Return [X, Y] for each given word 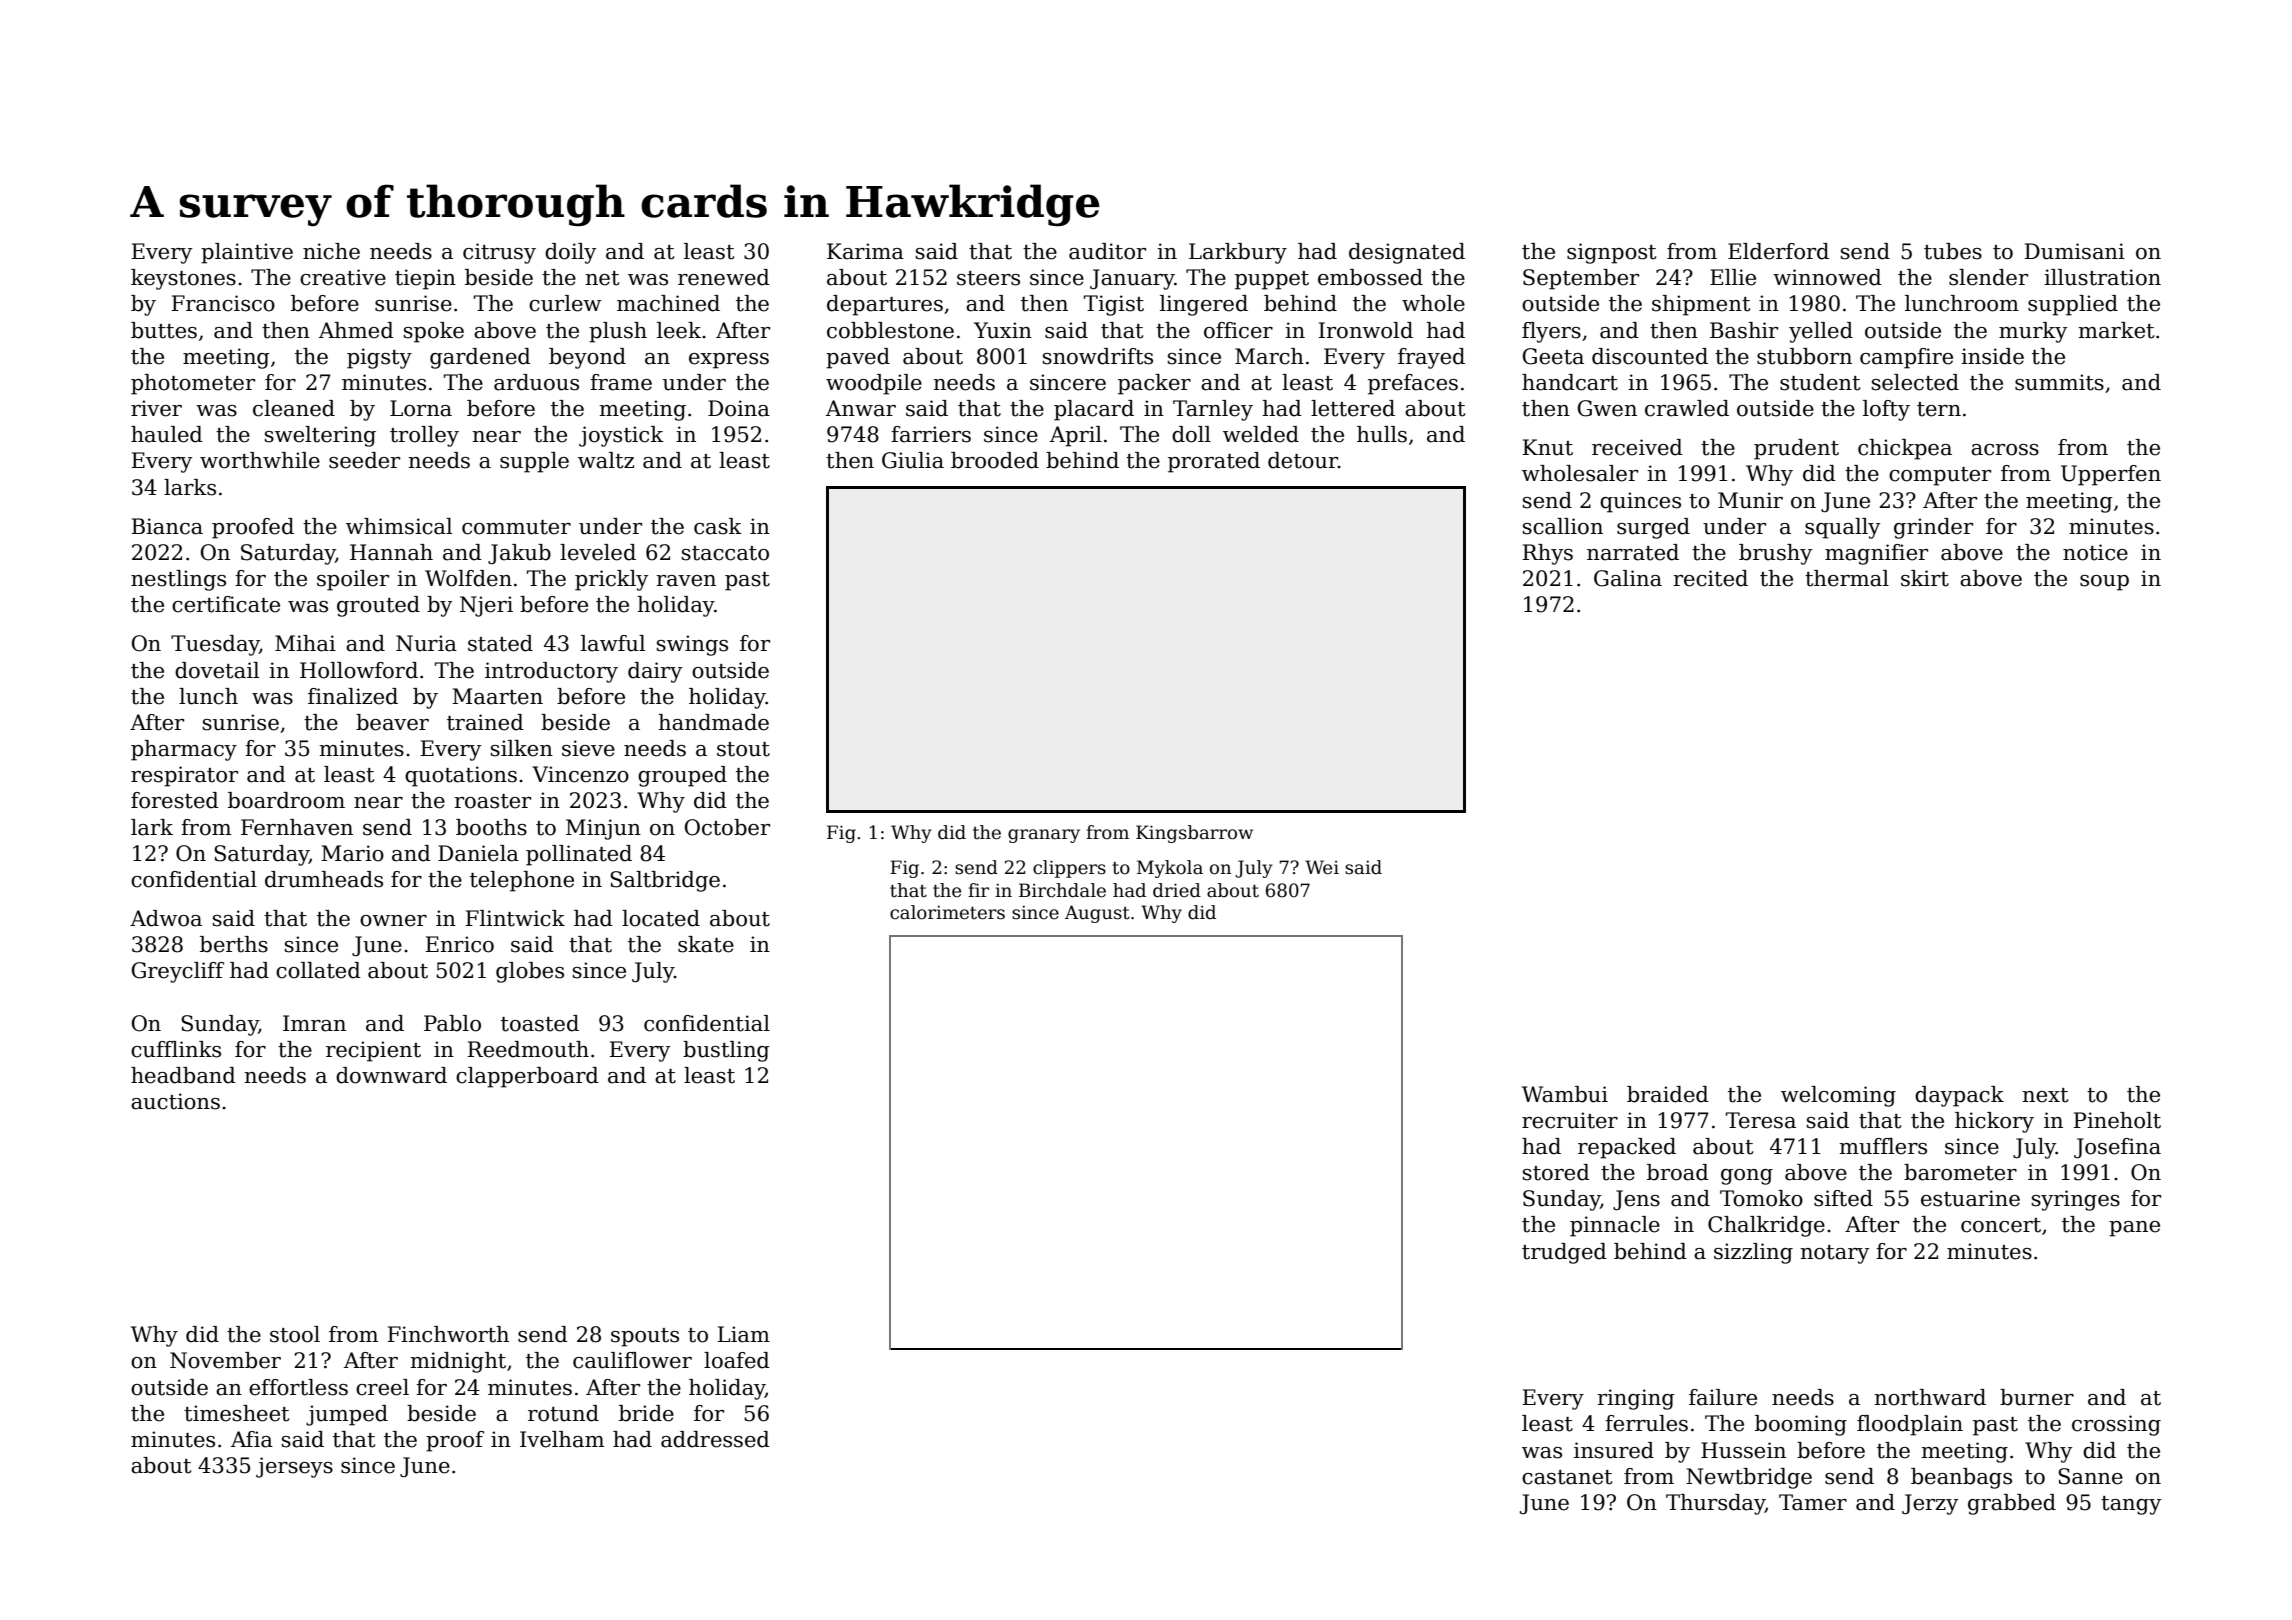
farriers [931, 434]
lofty [1886, 410]
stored [1556, 1172]
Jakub [519, 554]
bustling [726, 1051]
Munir [1750, 500]
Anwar [861, 408]
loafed [737, 1360]
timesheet [236, 1413]
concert [2001, 1225]
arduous [536, 382]
